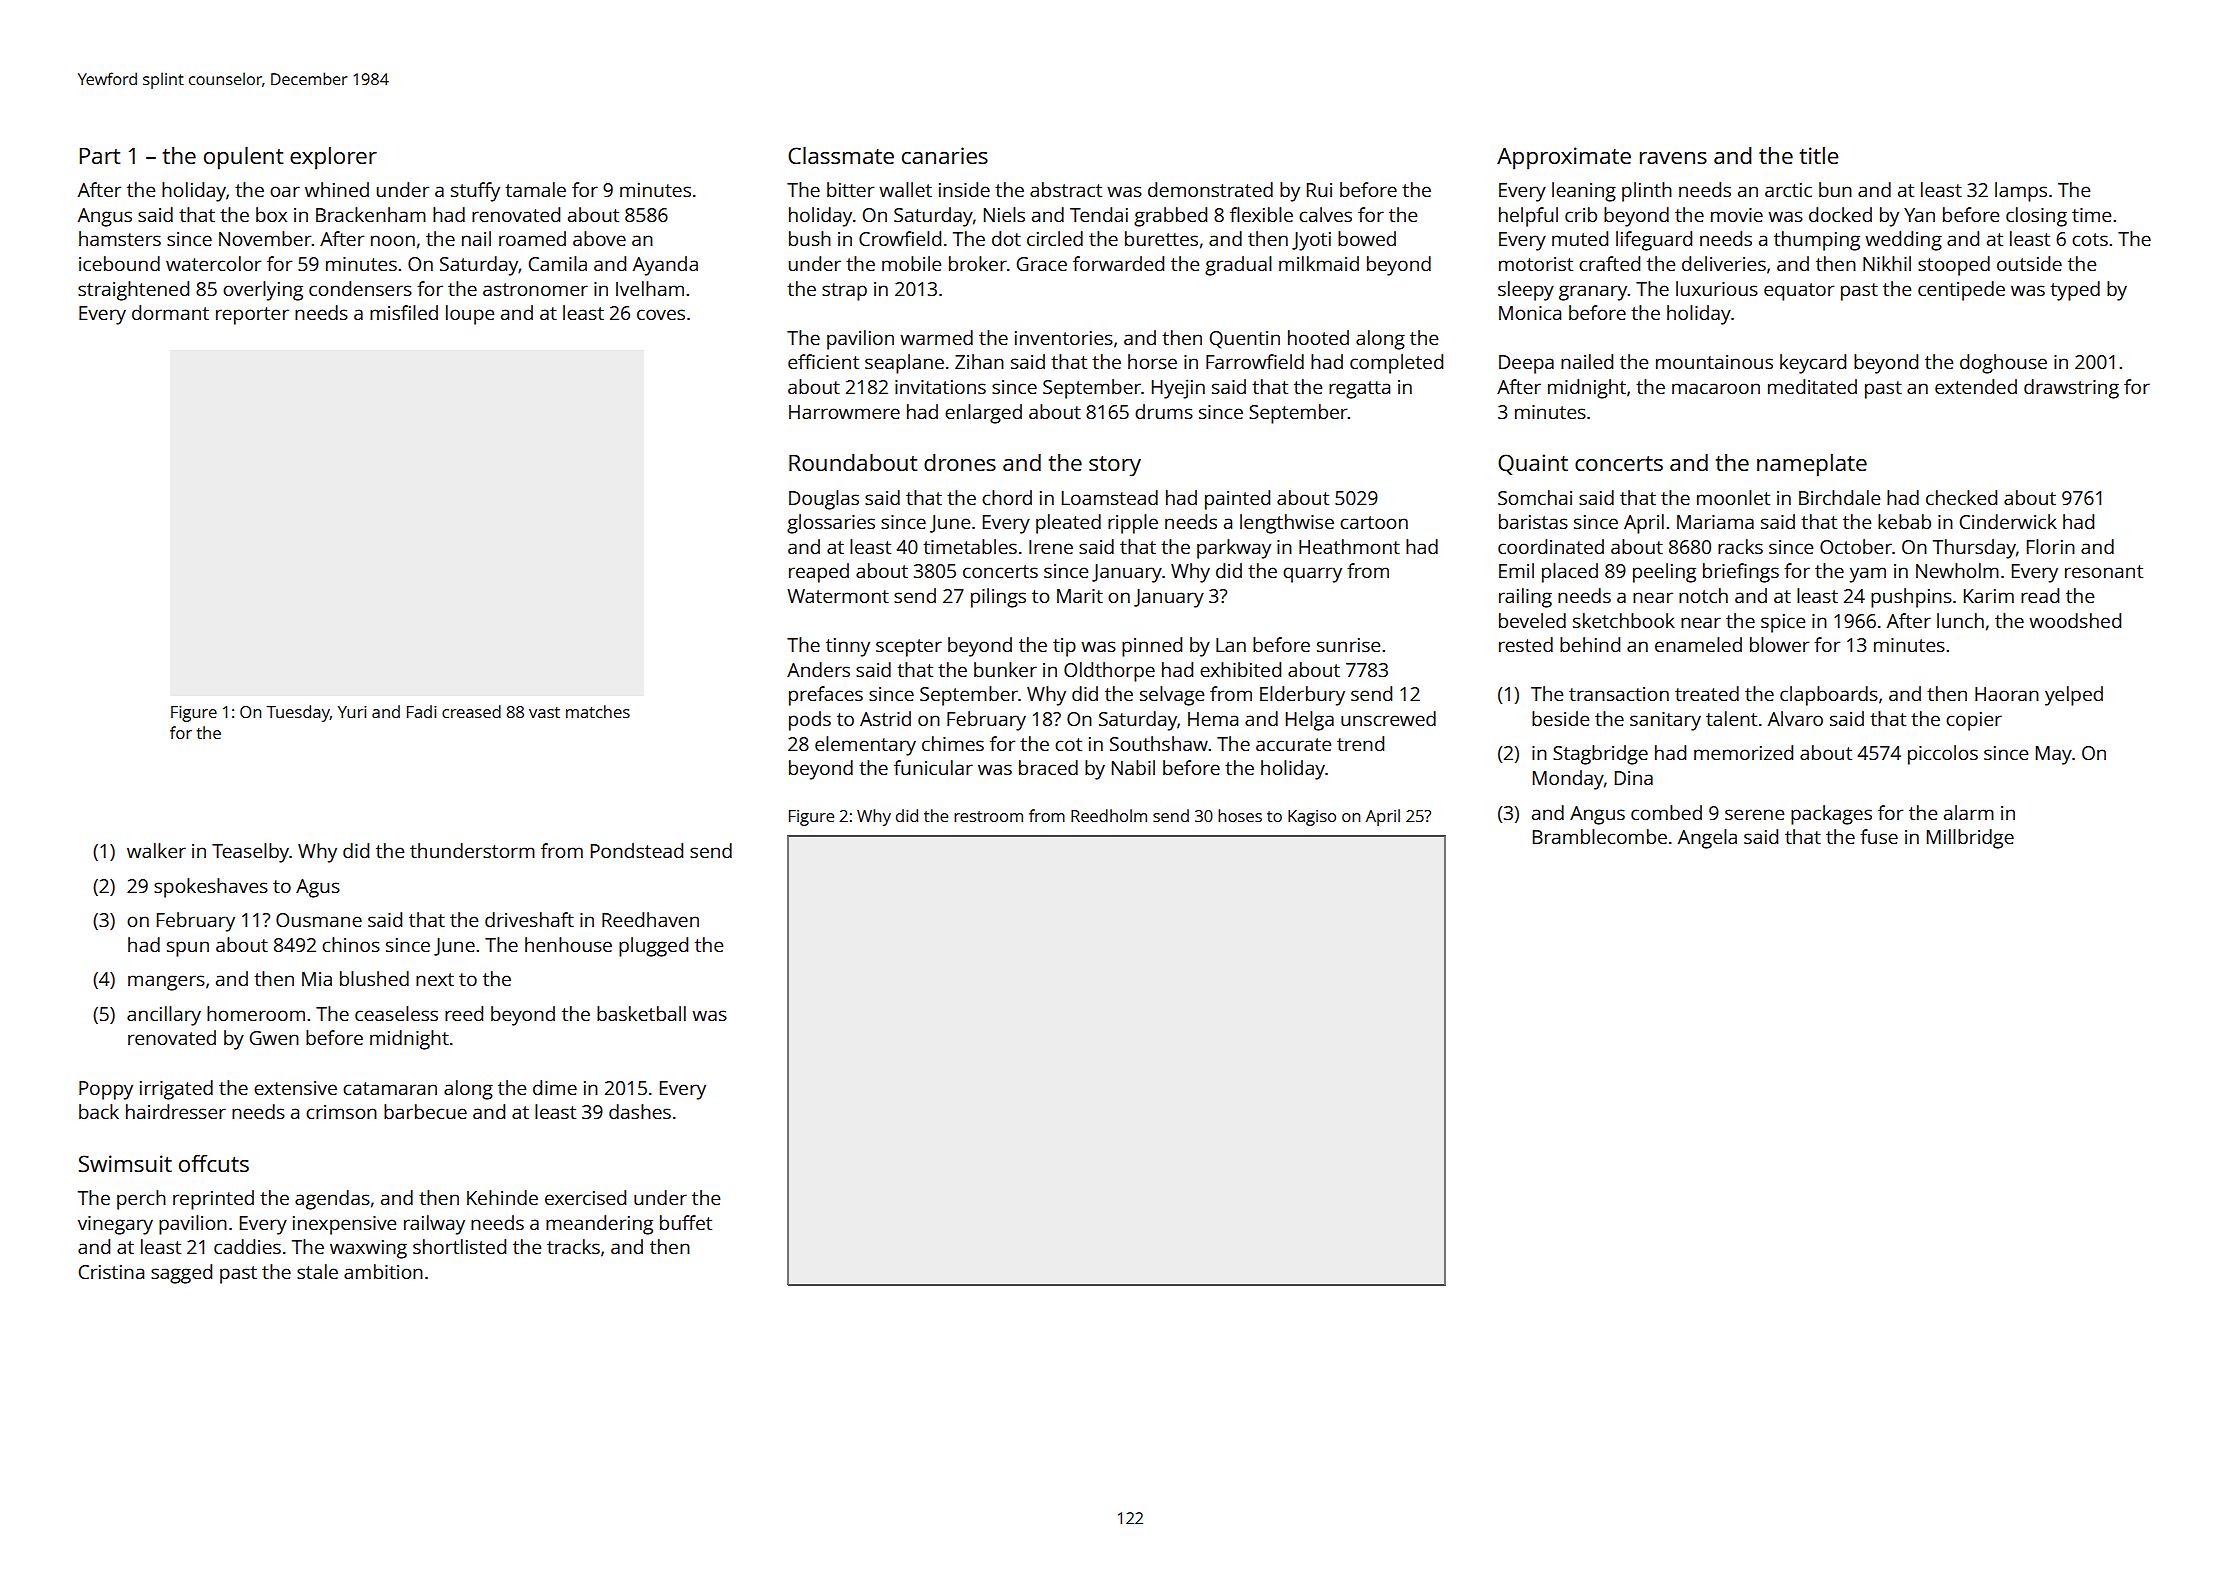 The width and height of the screenshot is (2233, 1579). Describe the element at coordinates (1240, 669) in the screenshot. I see `exhibited` at that location.
